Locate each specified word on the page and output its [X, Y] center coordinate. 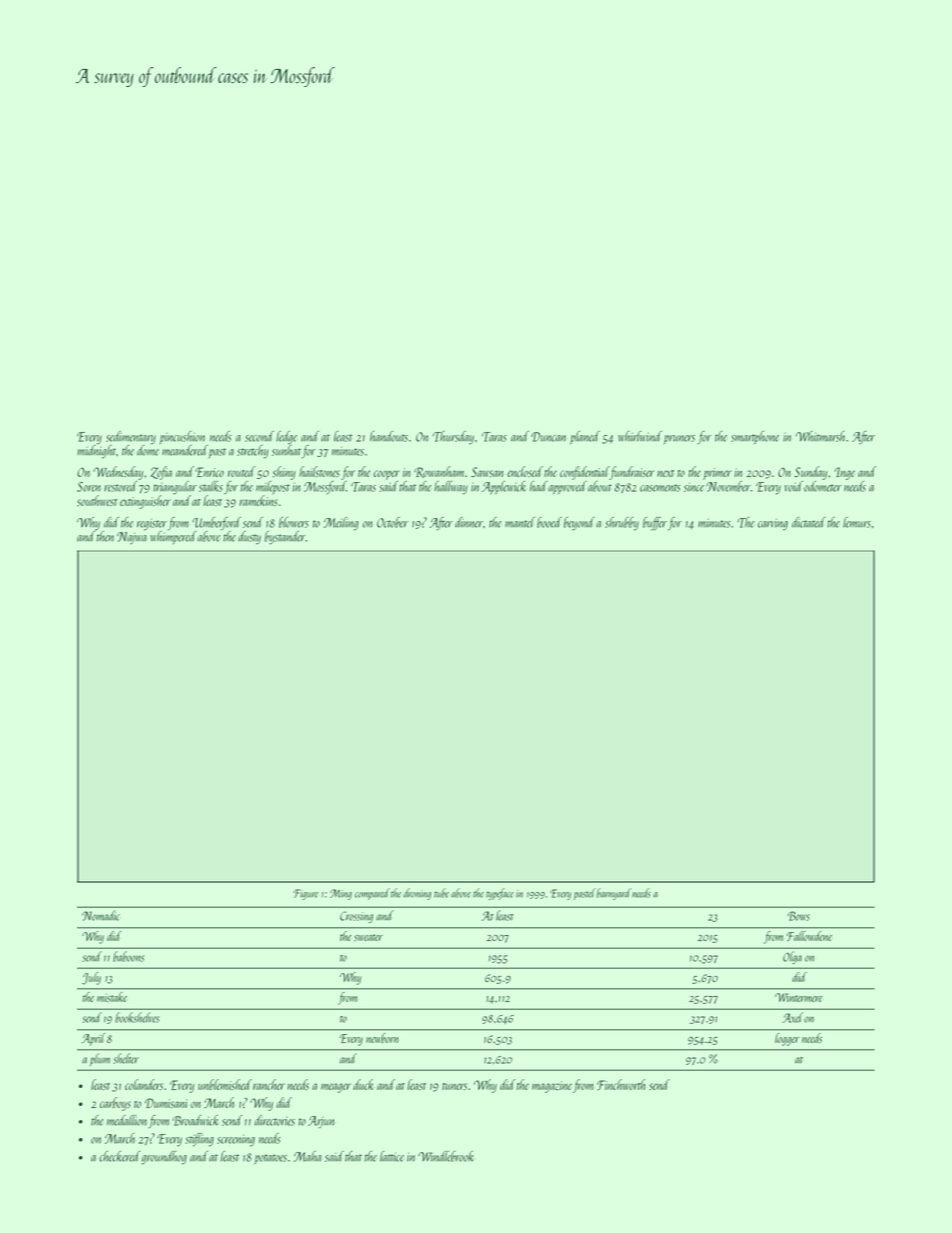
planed [585, 437]
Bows [798, 916]
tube [441, 893]
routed [241, 471]
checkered [119, 1156]
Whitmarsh [820, 436]
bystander [285, 538]
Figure [306, 894]
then [105, 536]
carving [773, 525]
